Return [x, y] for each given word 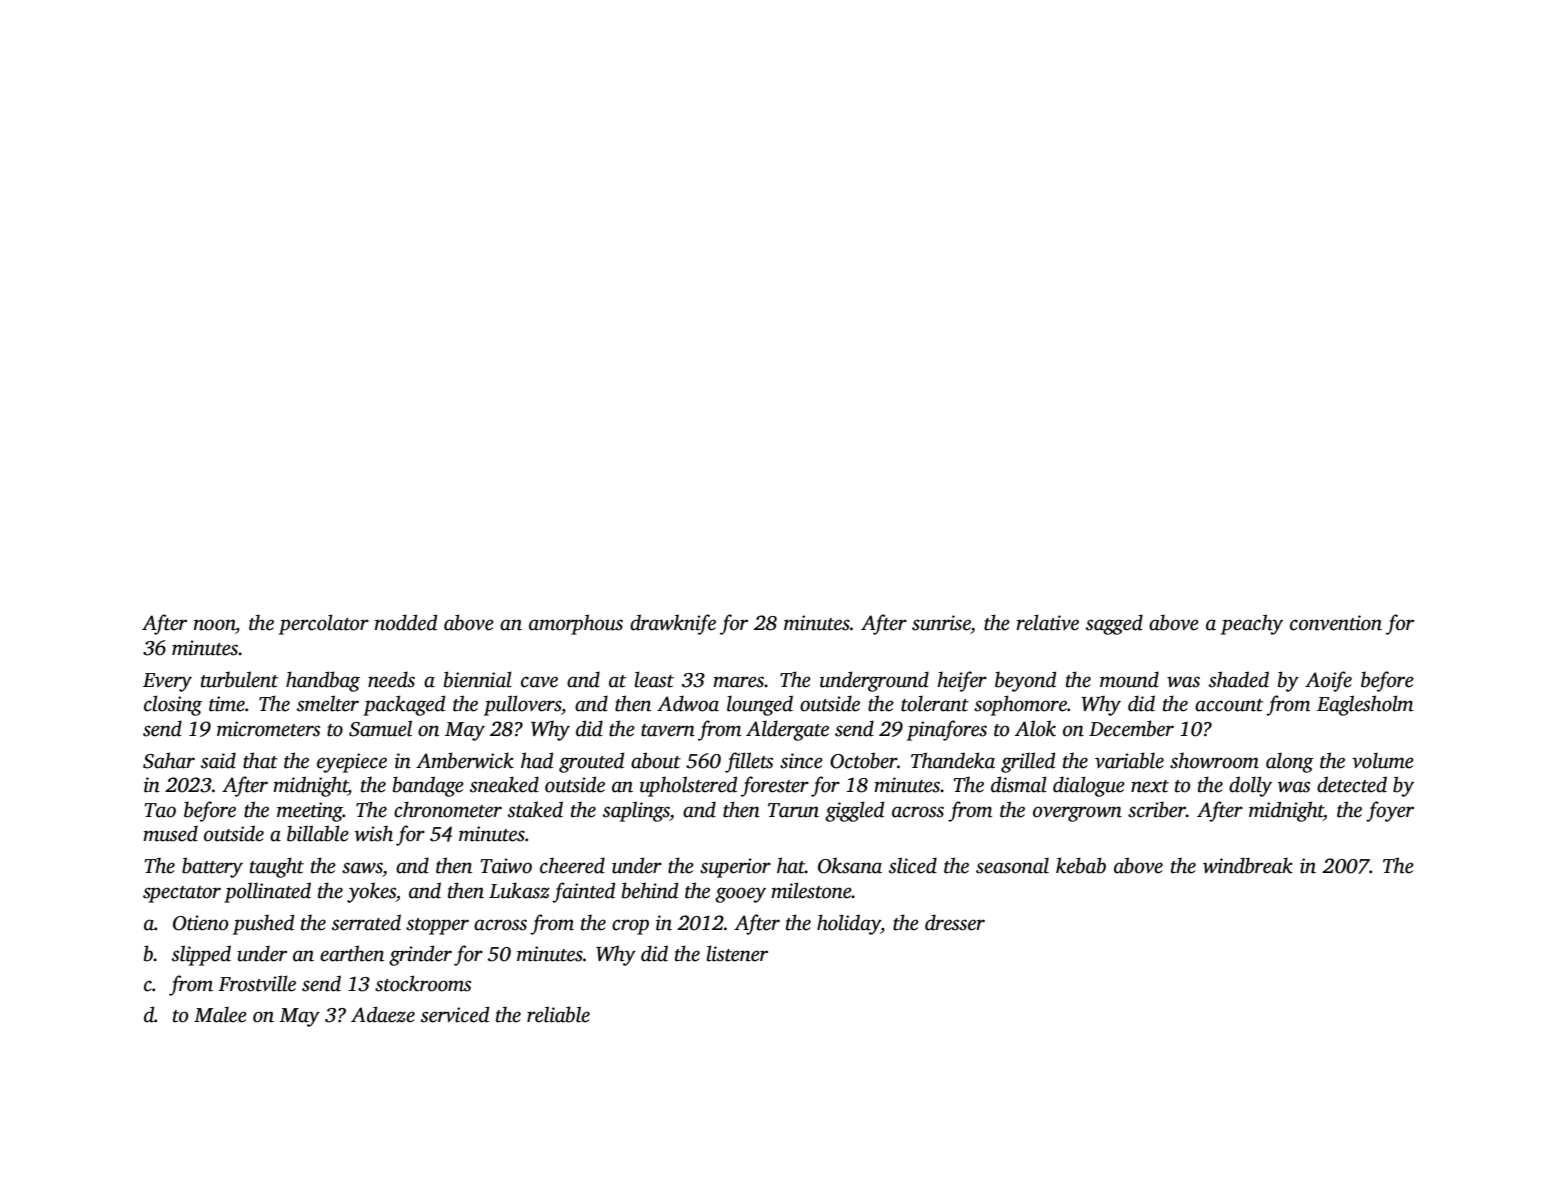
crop [630, 927]
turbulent [239, 679]
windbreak [1248, 865]
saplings [636, 811]
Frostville [257, 983]
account [1229, 705]
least [654, 679]
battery [212, 867]
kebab [1081, 865]
